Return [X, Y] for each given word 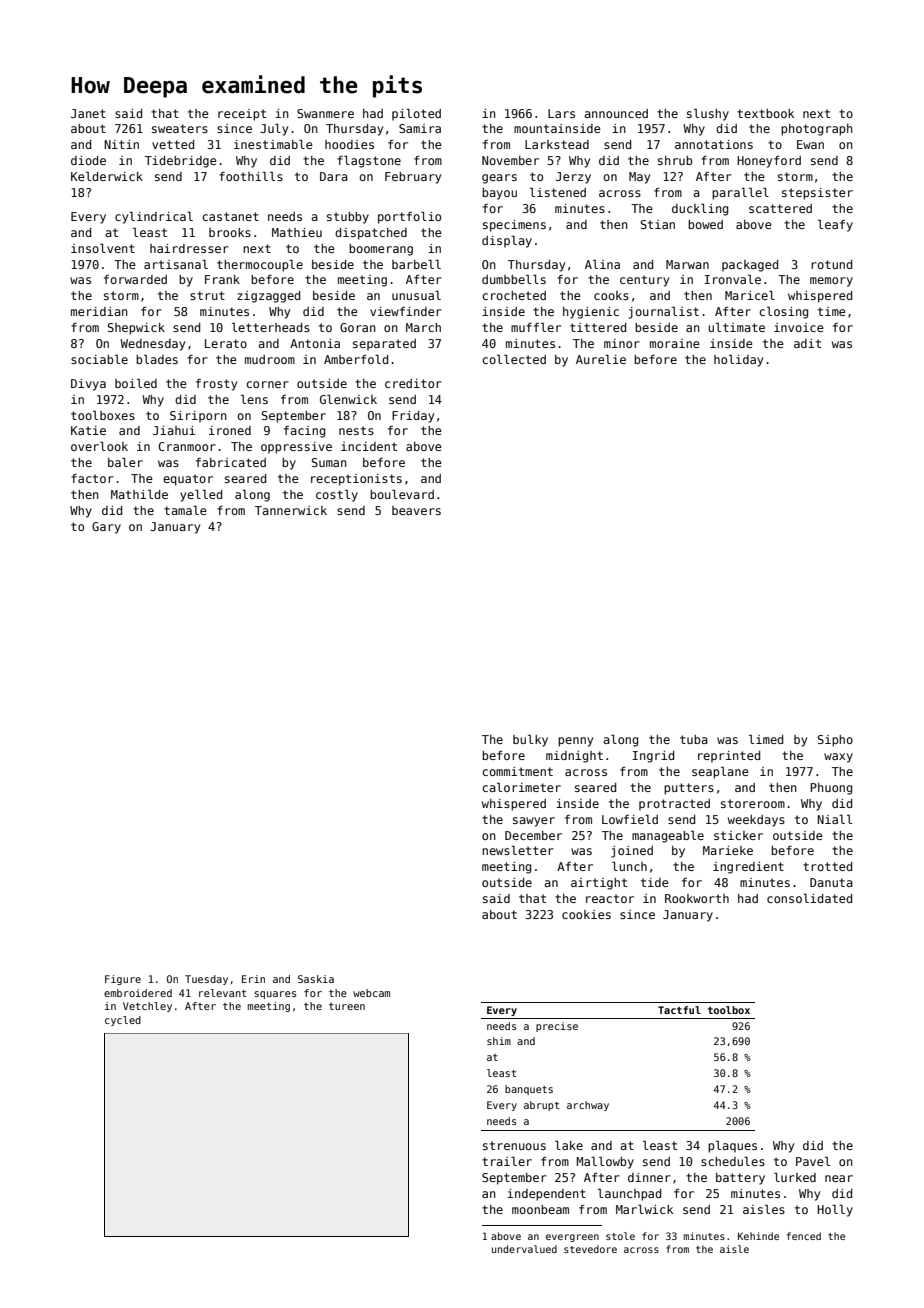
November [510, 160]
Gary [106, 528]
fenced [804, 1236]
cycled [123, 1021]
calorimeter [521, 787]
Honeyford [769, 162]
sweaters [180, 128]
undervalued [524, 1249]
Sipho [835, 741]
